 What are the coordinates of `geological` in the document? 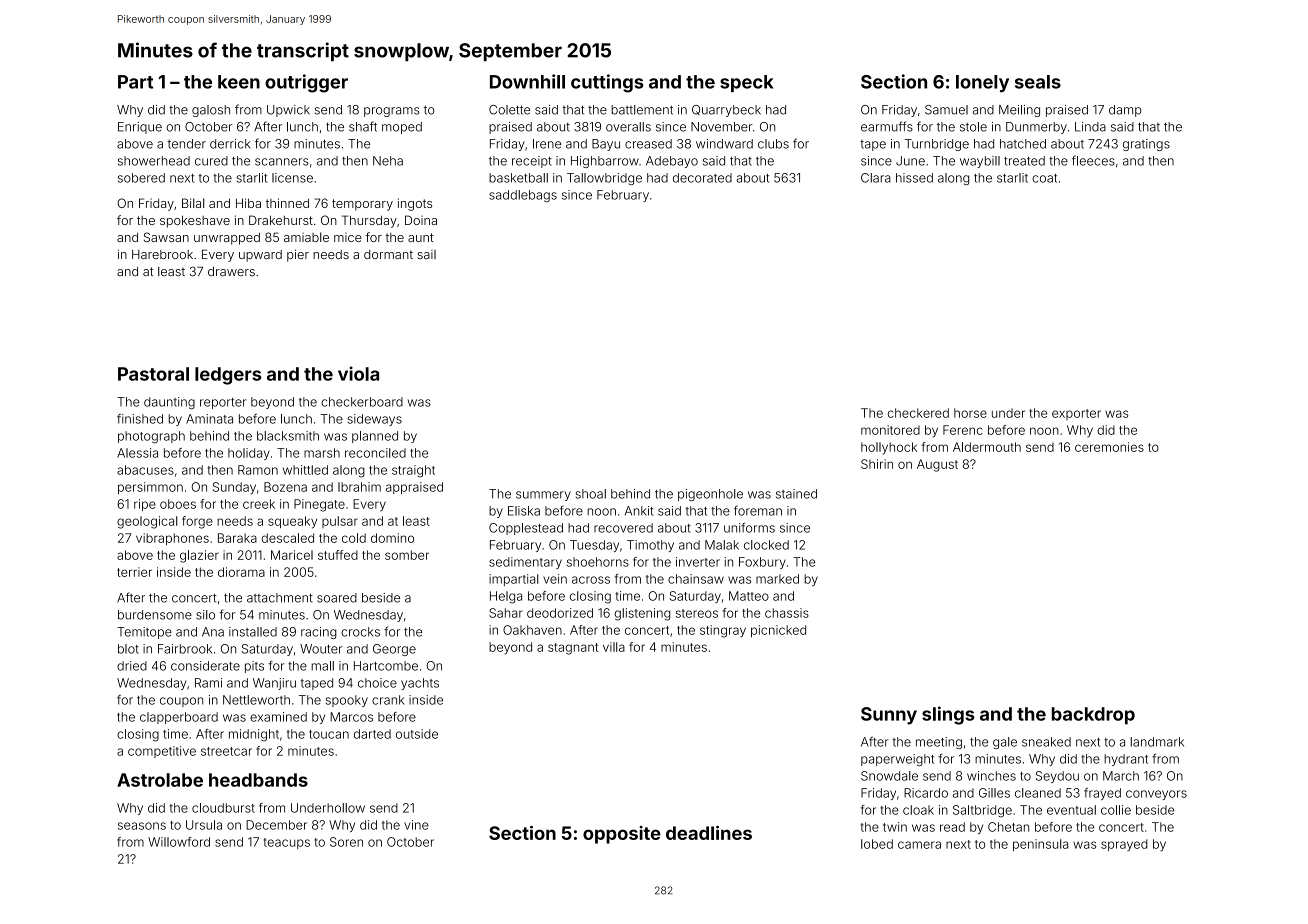 It's located at (147, 522).
